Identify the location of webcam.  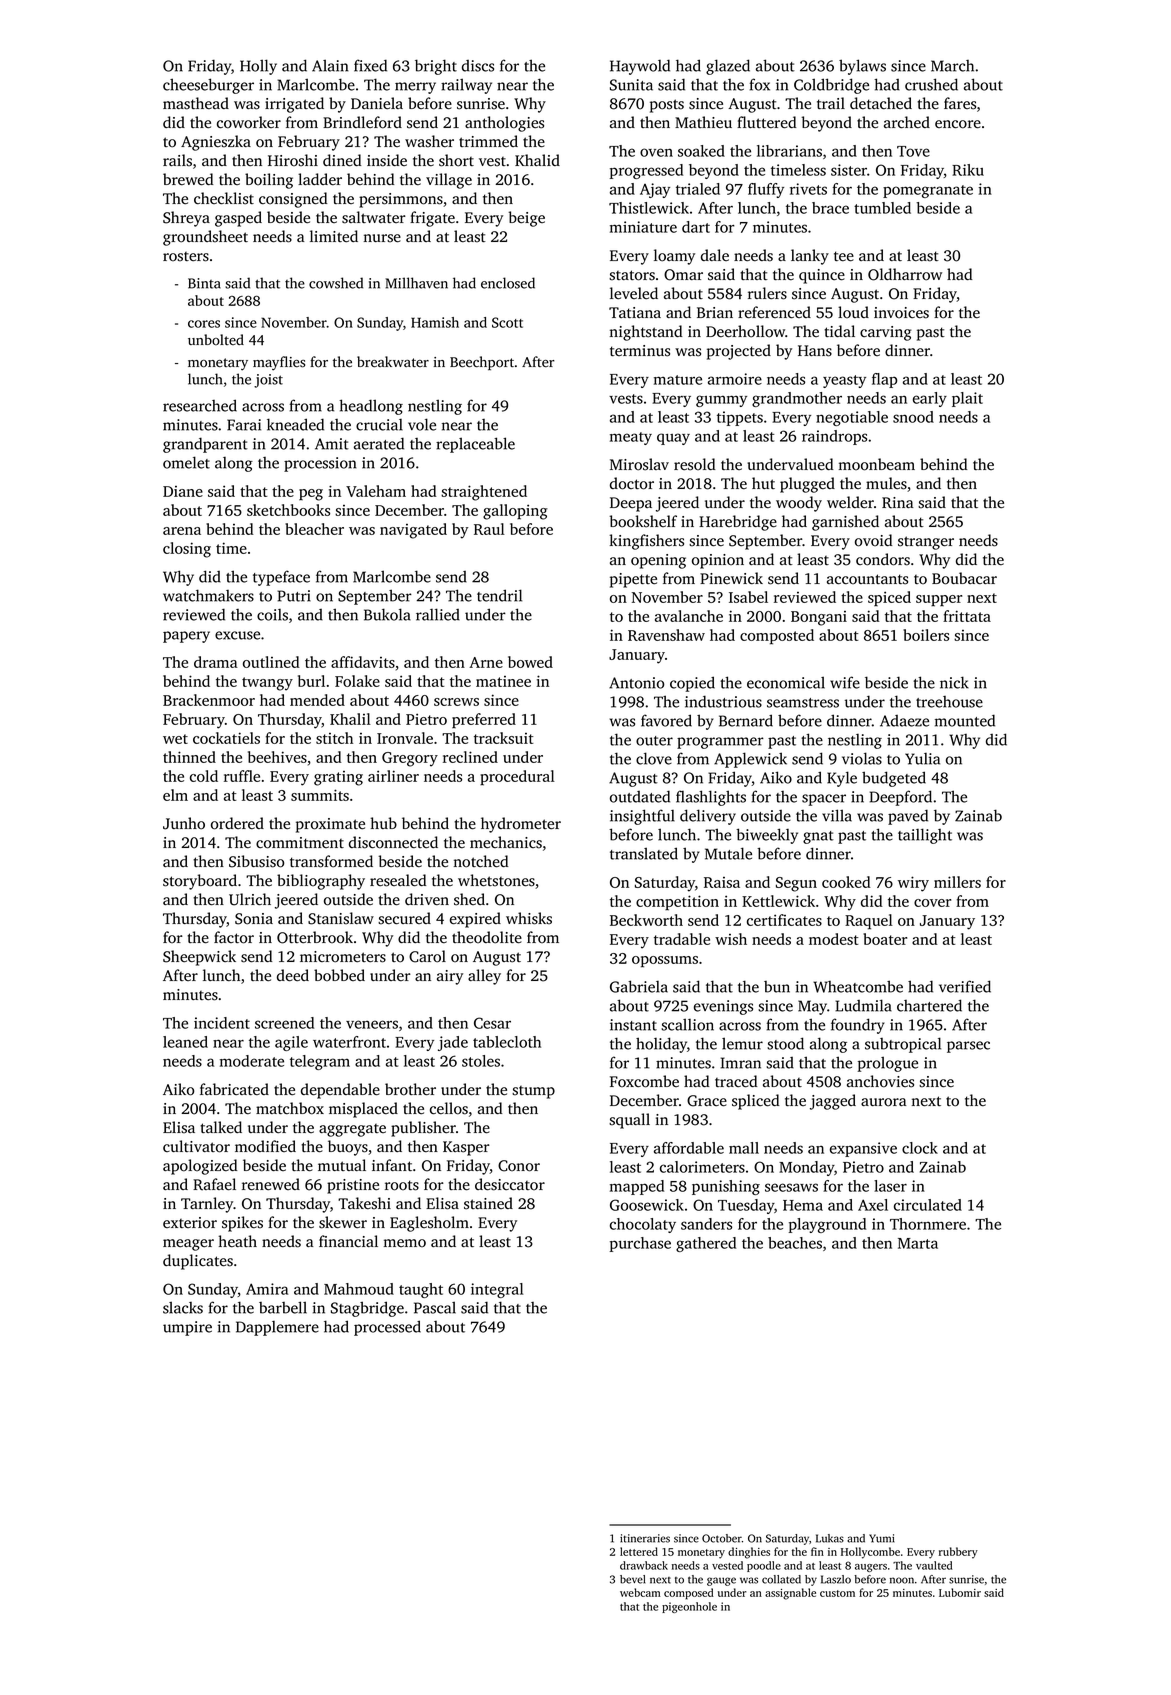
(640, 1592).
